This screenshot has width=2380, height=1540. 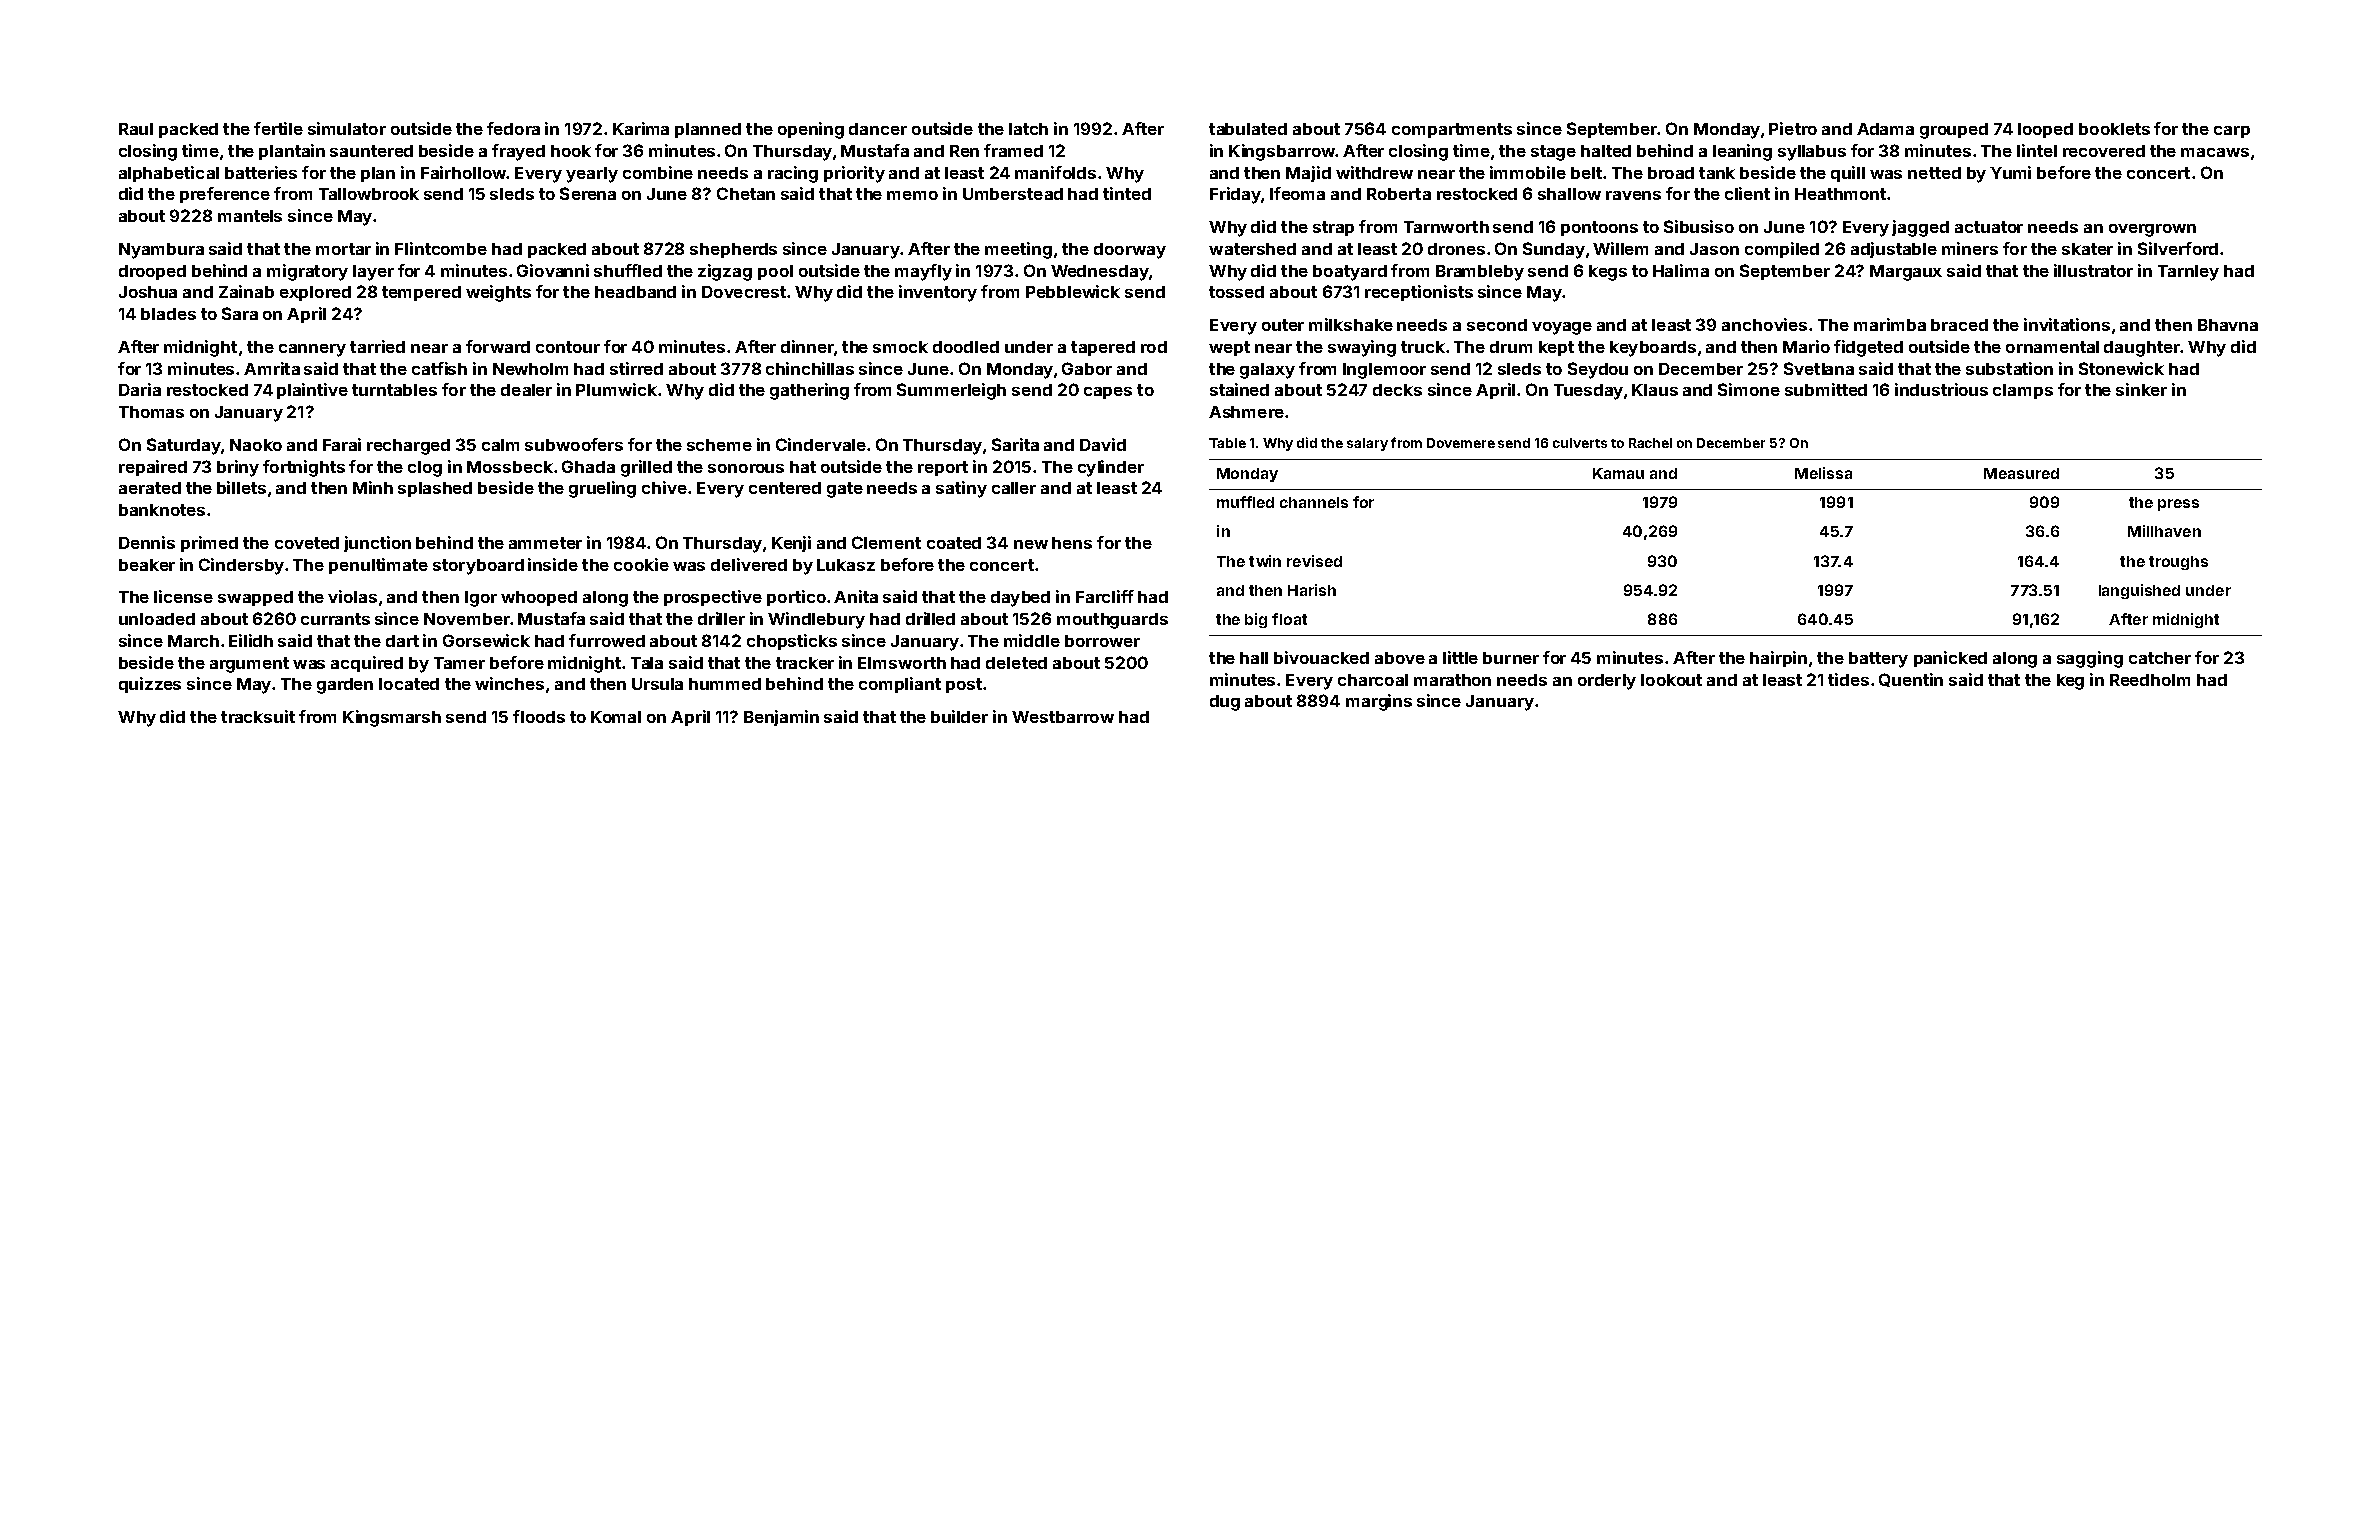 What do you see at coordinates (2114, 129) in the screenshot?
I see `booklets` at bounding box center [2114, 129].
